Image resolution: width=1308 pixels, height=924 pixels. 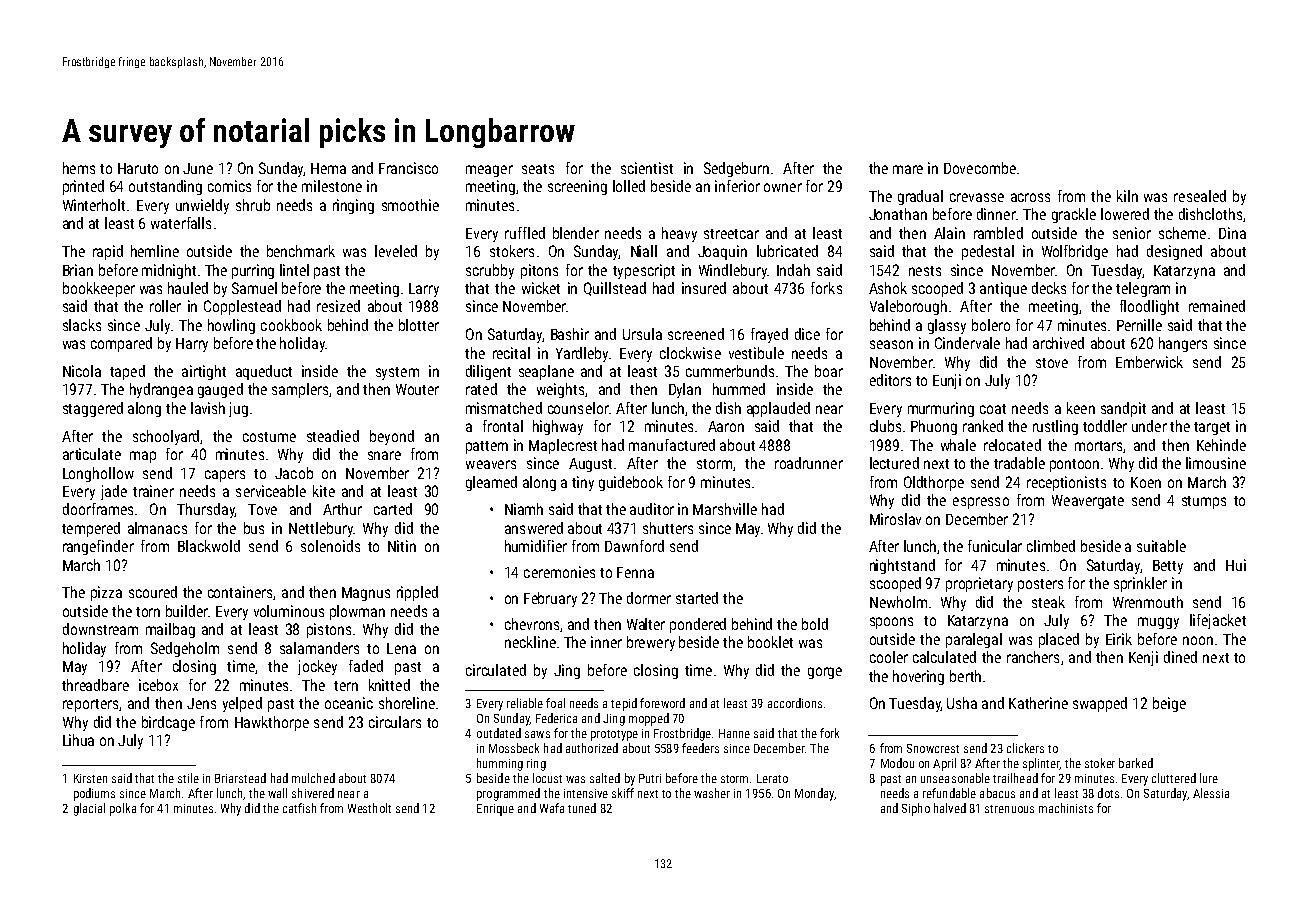 What do you see at coordinates (524, 509) in the screenshot?
I see `Niamh` at bounding box center [524, 509].
